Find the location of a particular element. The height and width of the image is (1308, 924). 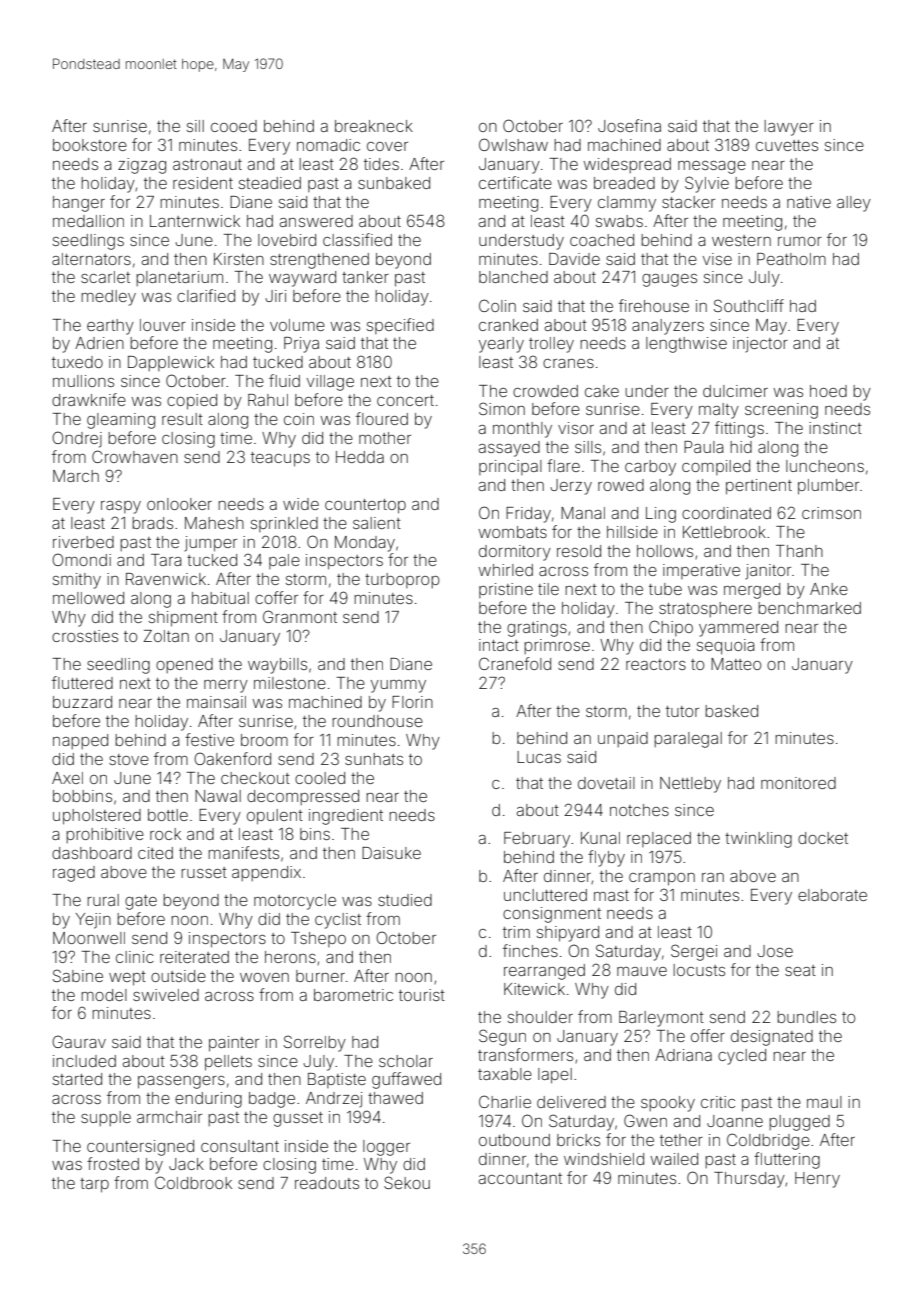

roundhouse is located at coordinates (377, 721).
